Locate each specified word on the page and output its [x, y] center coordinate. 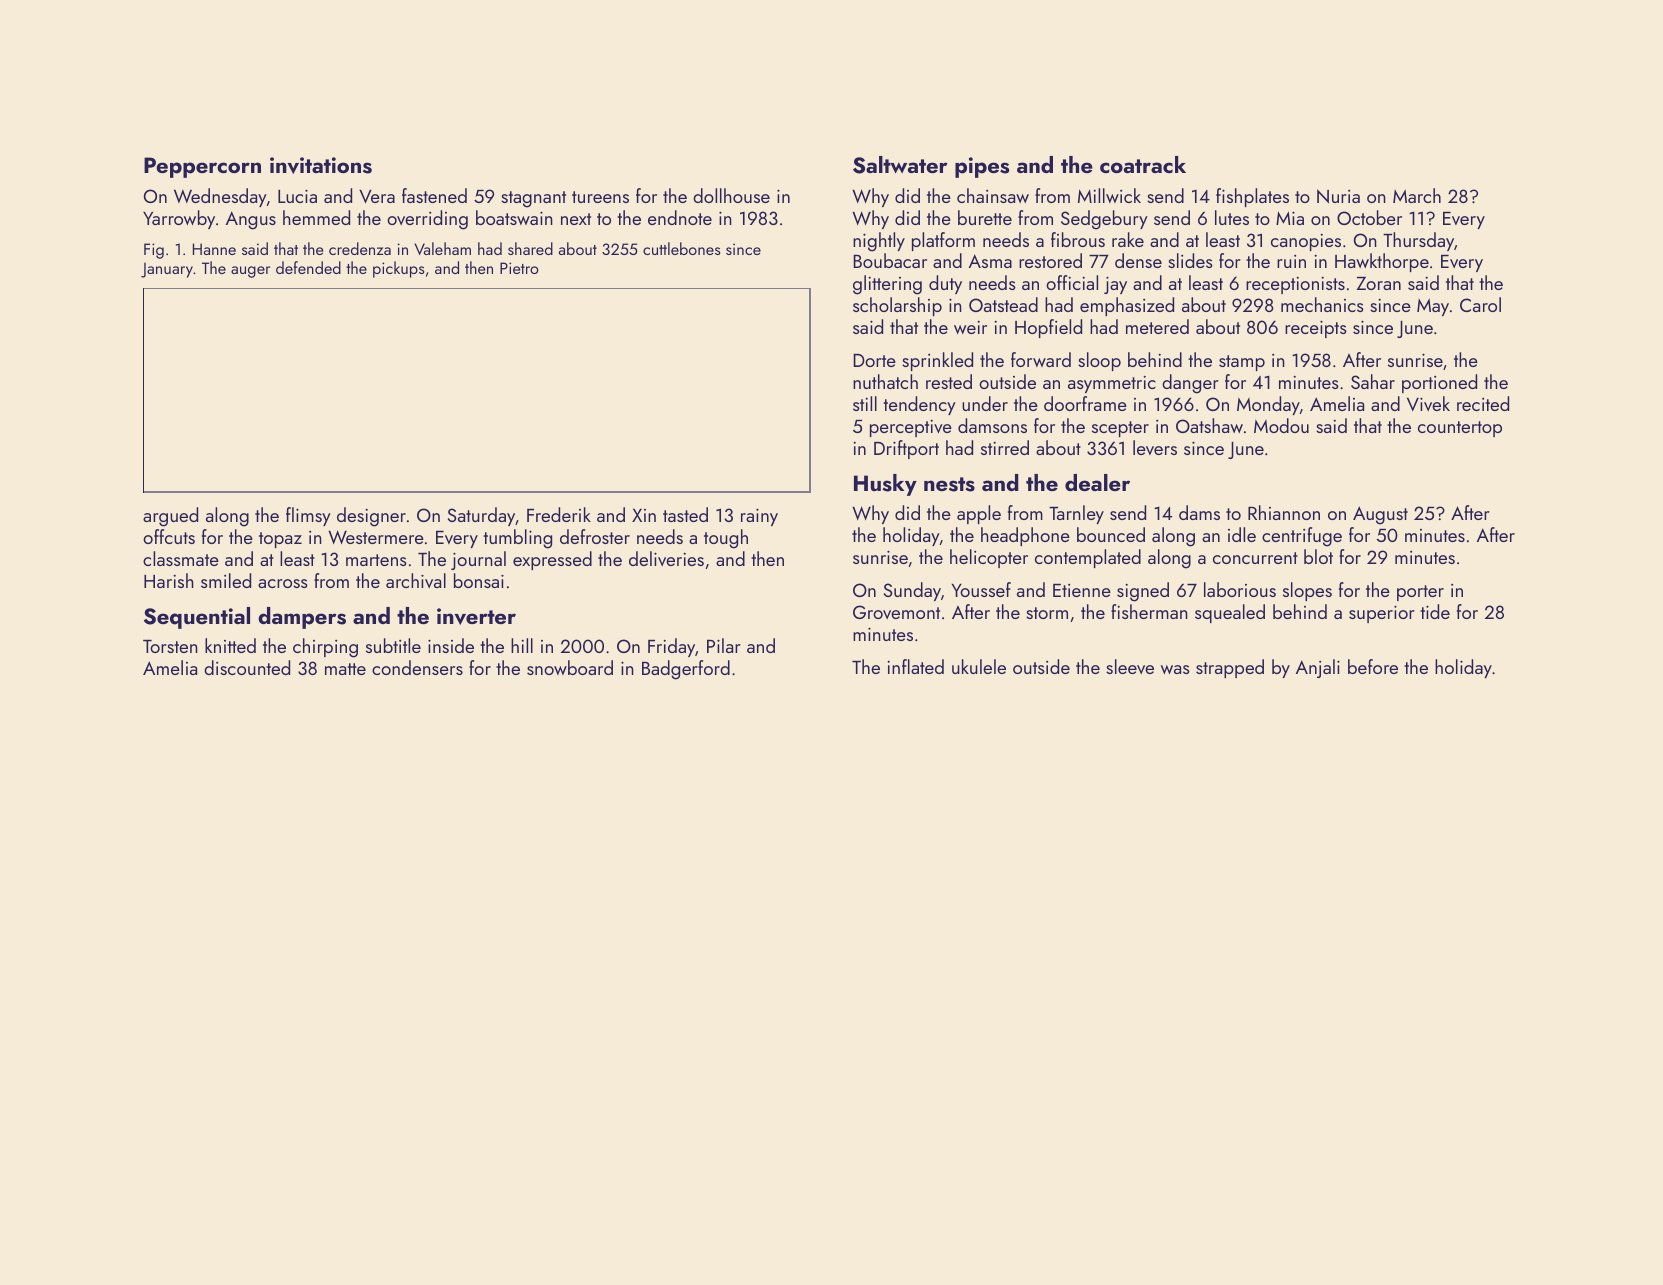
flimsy [308, 516]
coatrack [1143, 164]
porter [1420, 593]
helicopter [989, 558]
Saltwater [900, 165]
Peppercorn [202, 167]
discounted [247, 667]
